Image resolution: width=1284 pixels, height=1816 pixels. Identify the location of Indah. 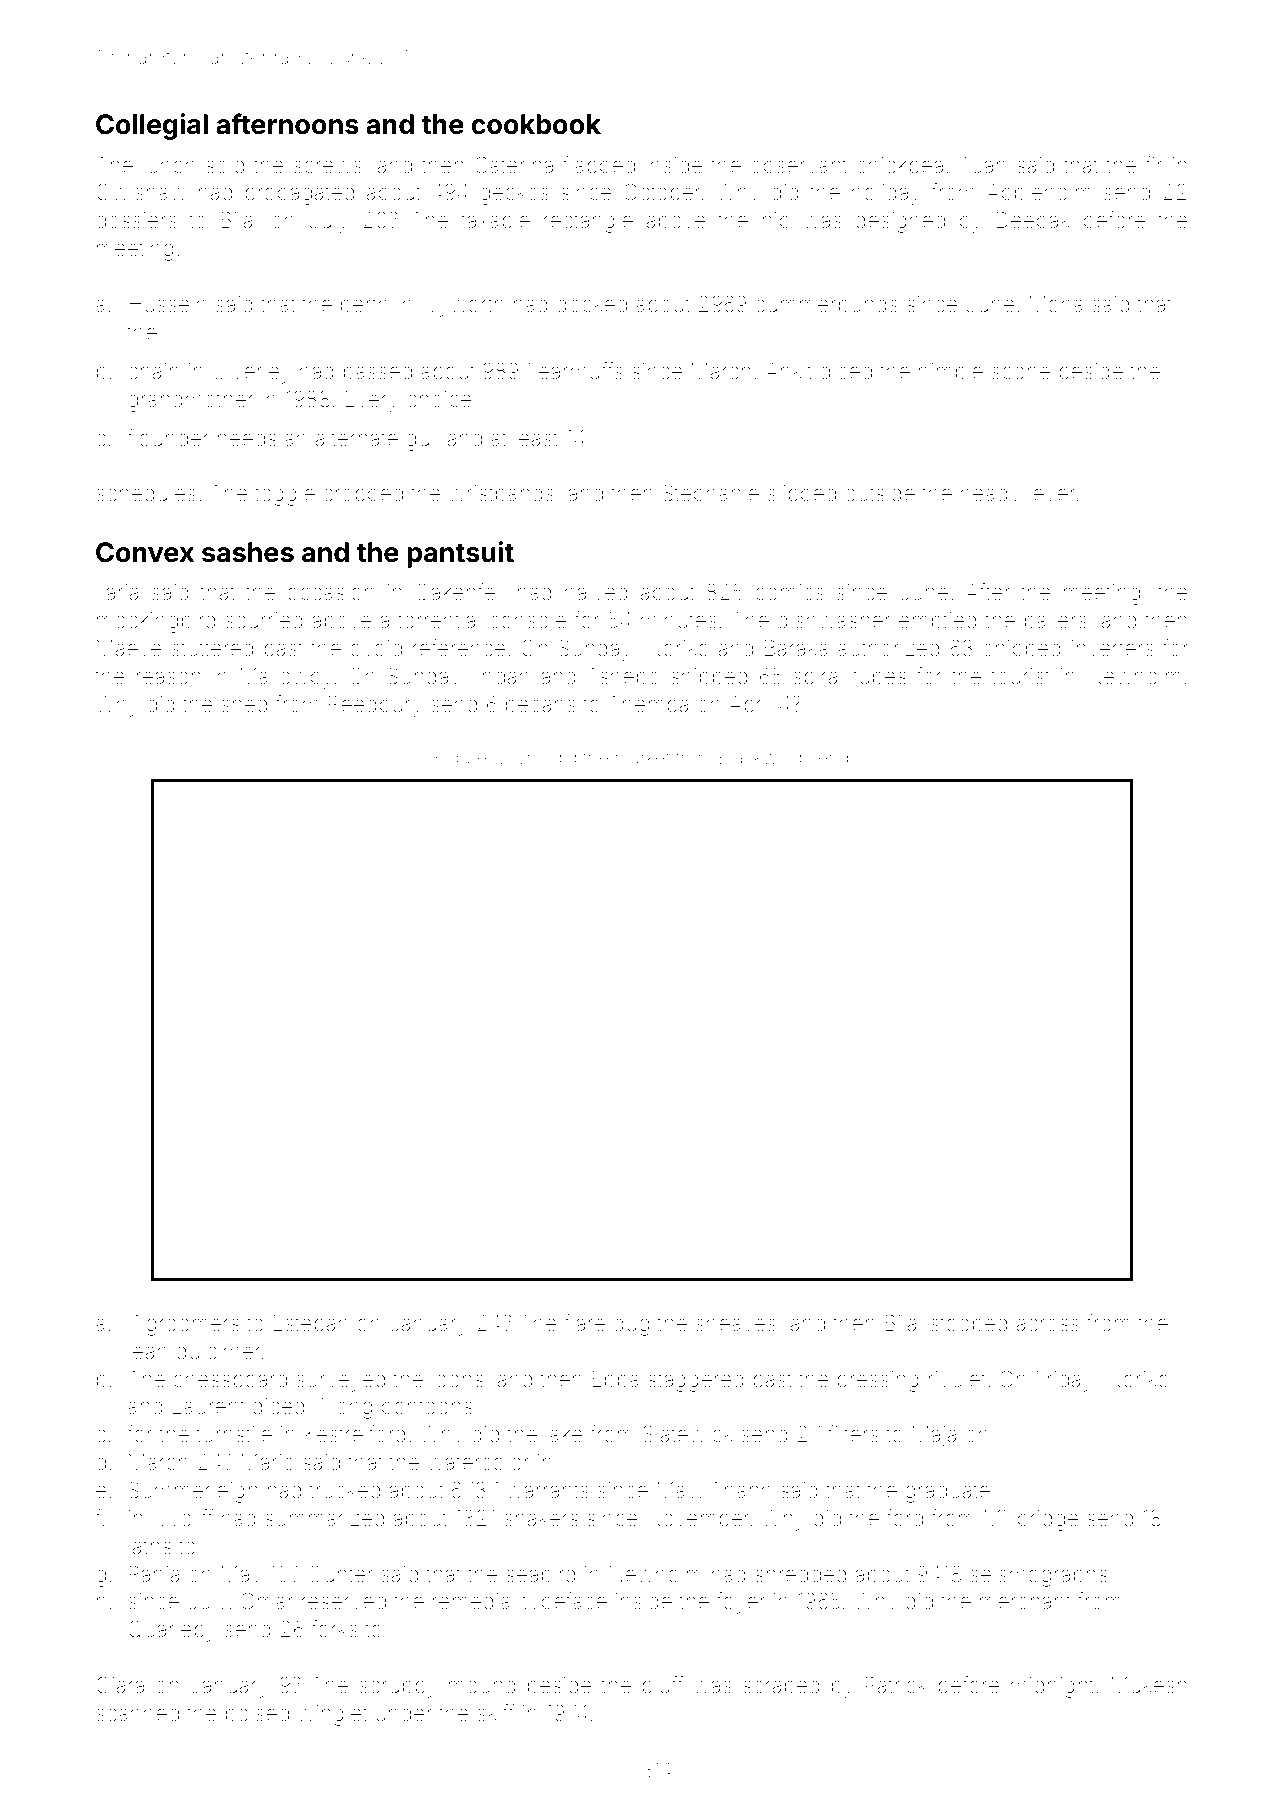
(503, 676).
